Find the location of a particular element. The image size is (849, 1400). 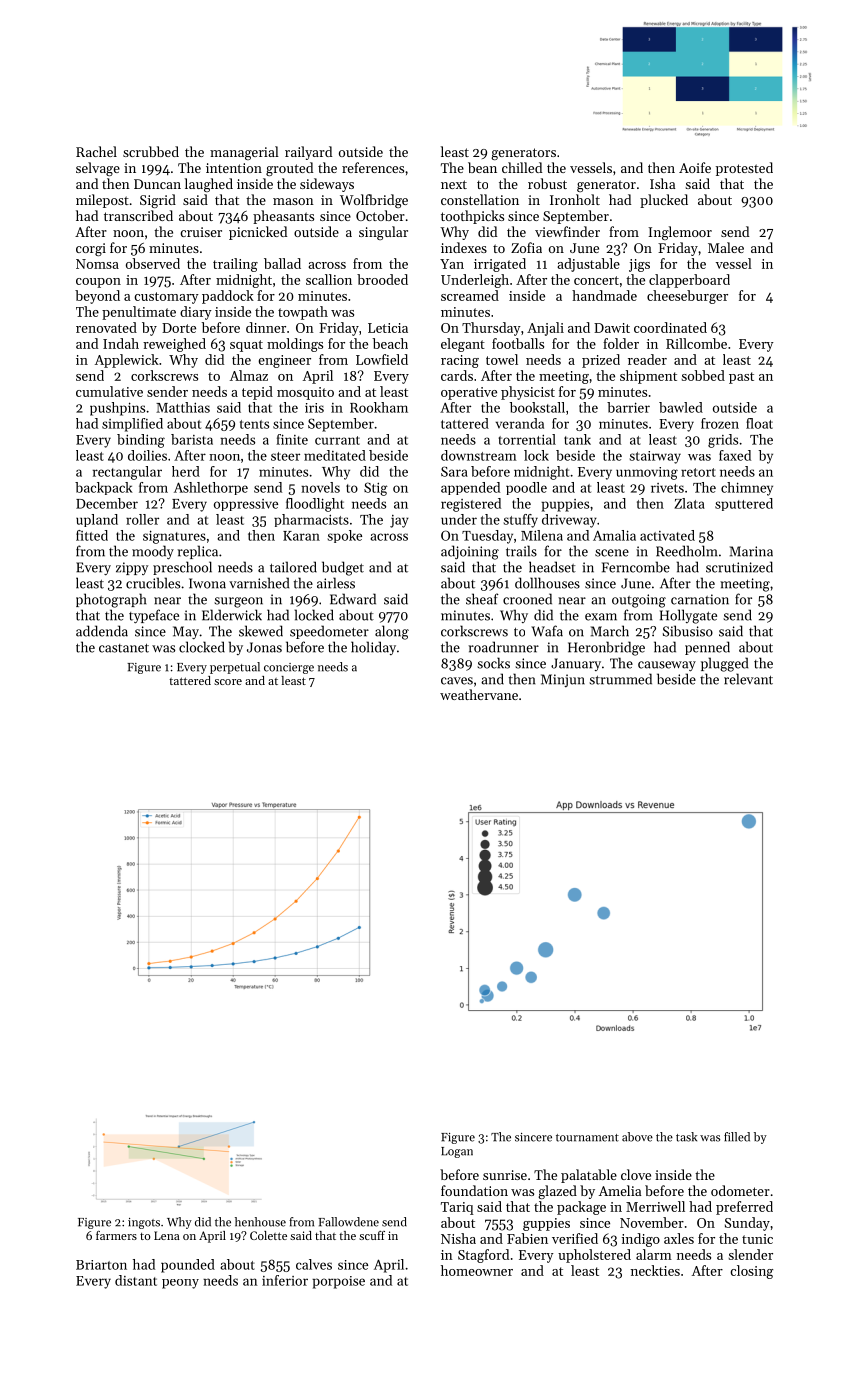

jay is located at coordinates (399, 521).
